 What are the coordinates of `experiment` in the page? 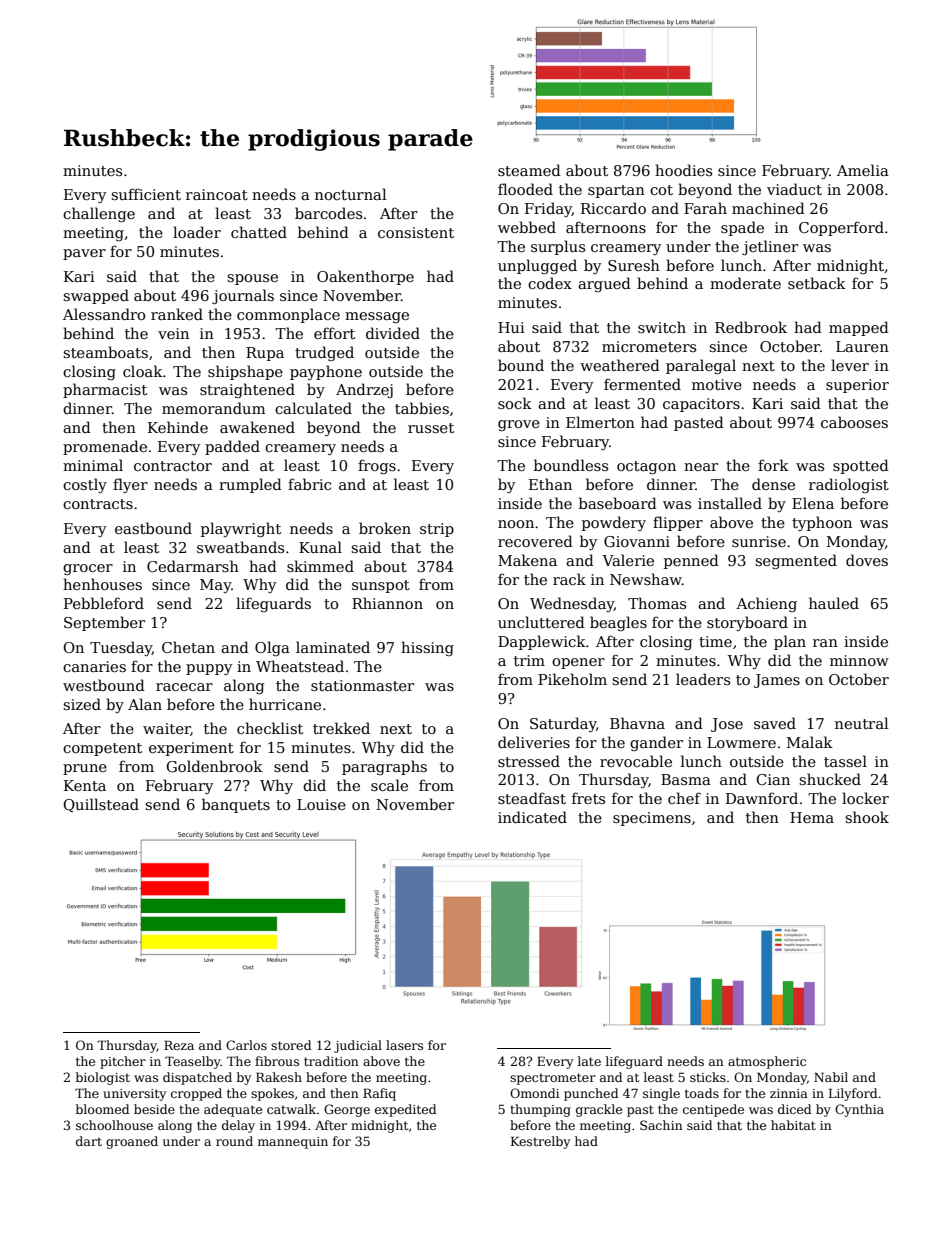 It's located at (191, 749).
